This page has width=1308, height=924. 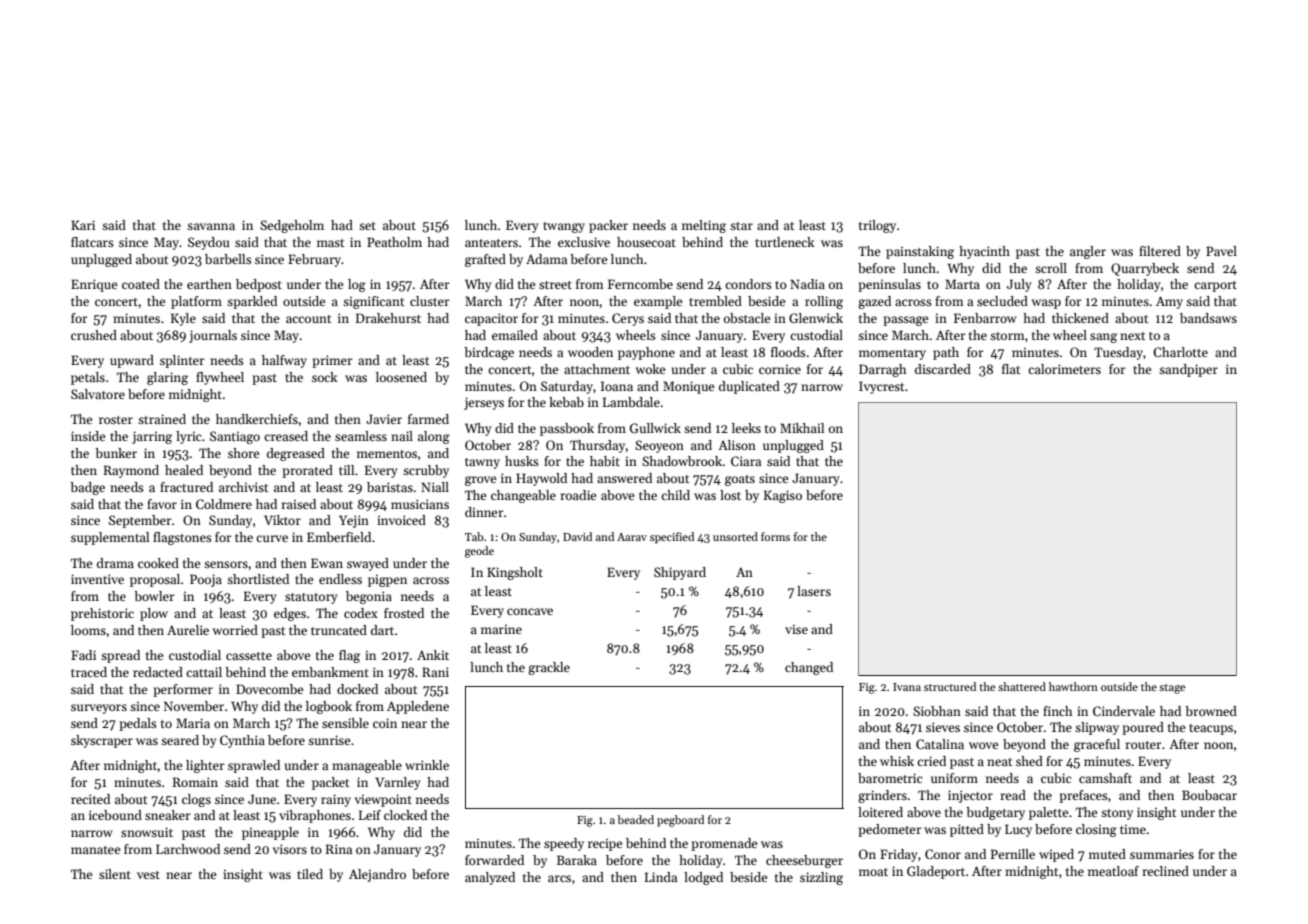 I want to click on dinner, so click(x=484, y=512).
